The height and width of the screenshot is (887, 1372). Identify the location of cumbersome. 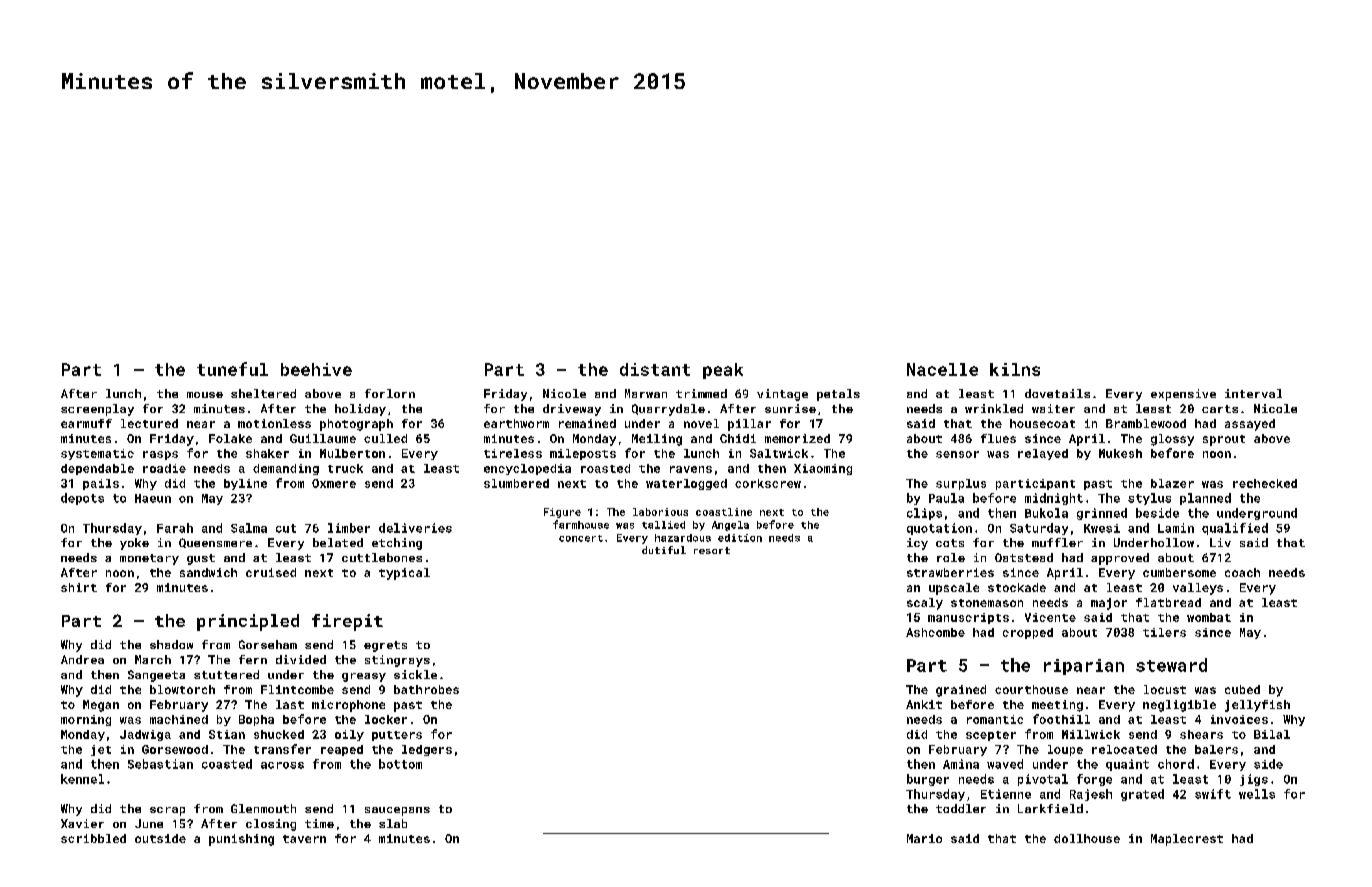
(1179, 572).
